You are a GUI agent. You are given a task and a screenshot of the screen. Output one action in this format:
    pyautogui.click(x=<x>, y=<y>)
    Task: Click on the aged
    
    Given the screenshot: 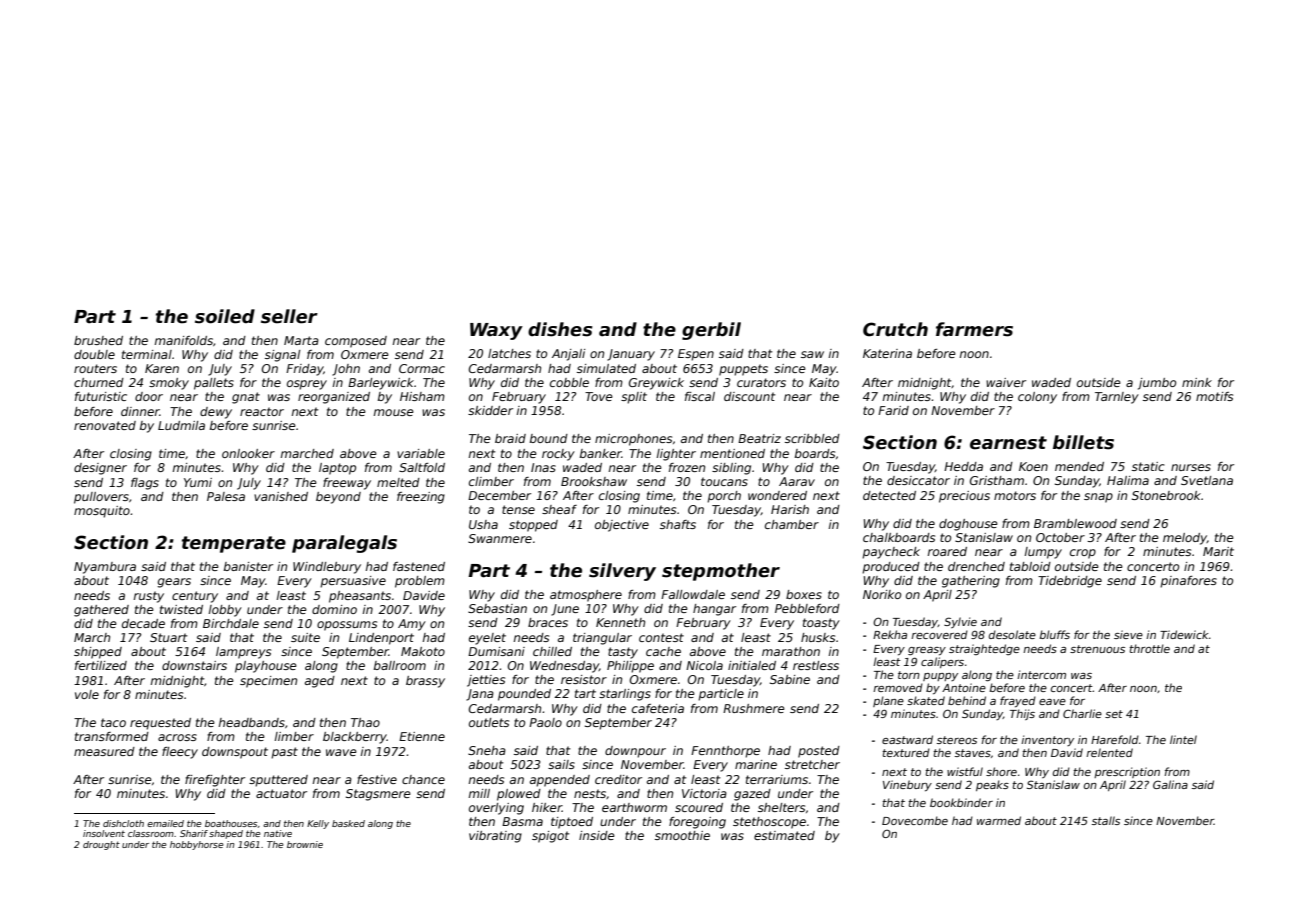 What is the action you would take?
    pyautogui.click(x=320, y=682)
